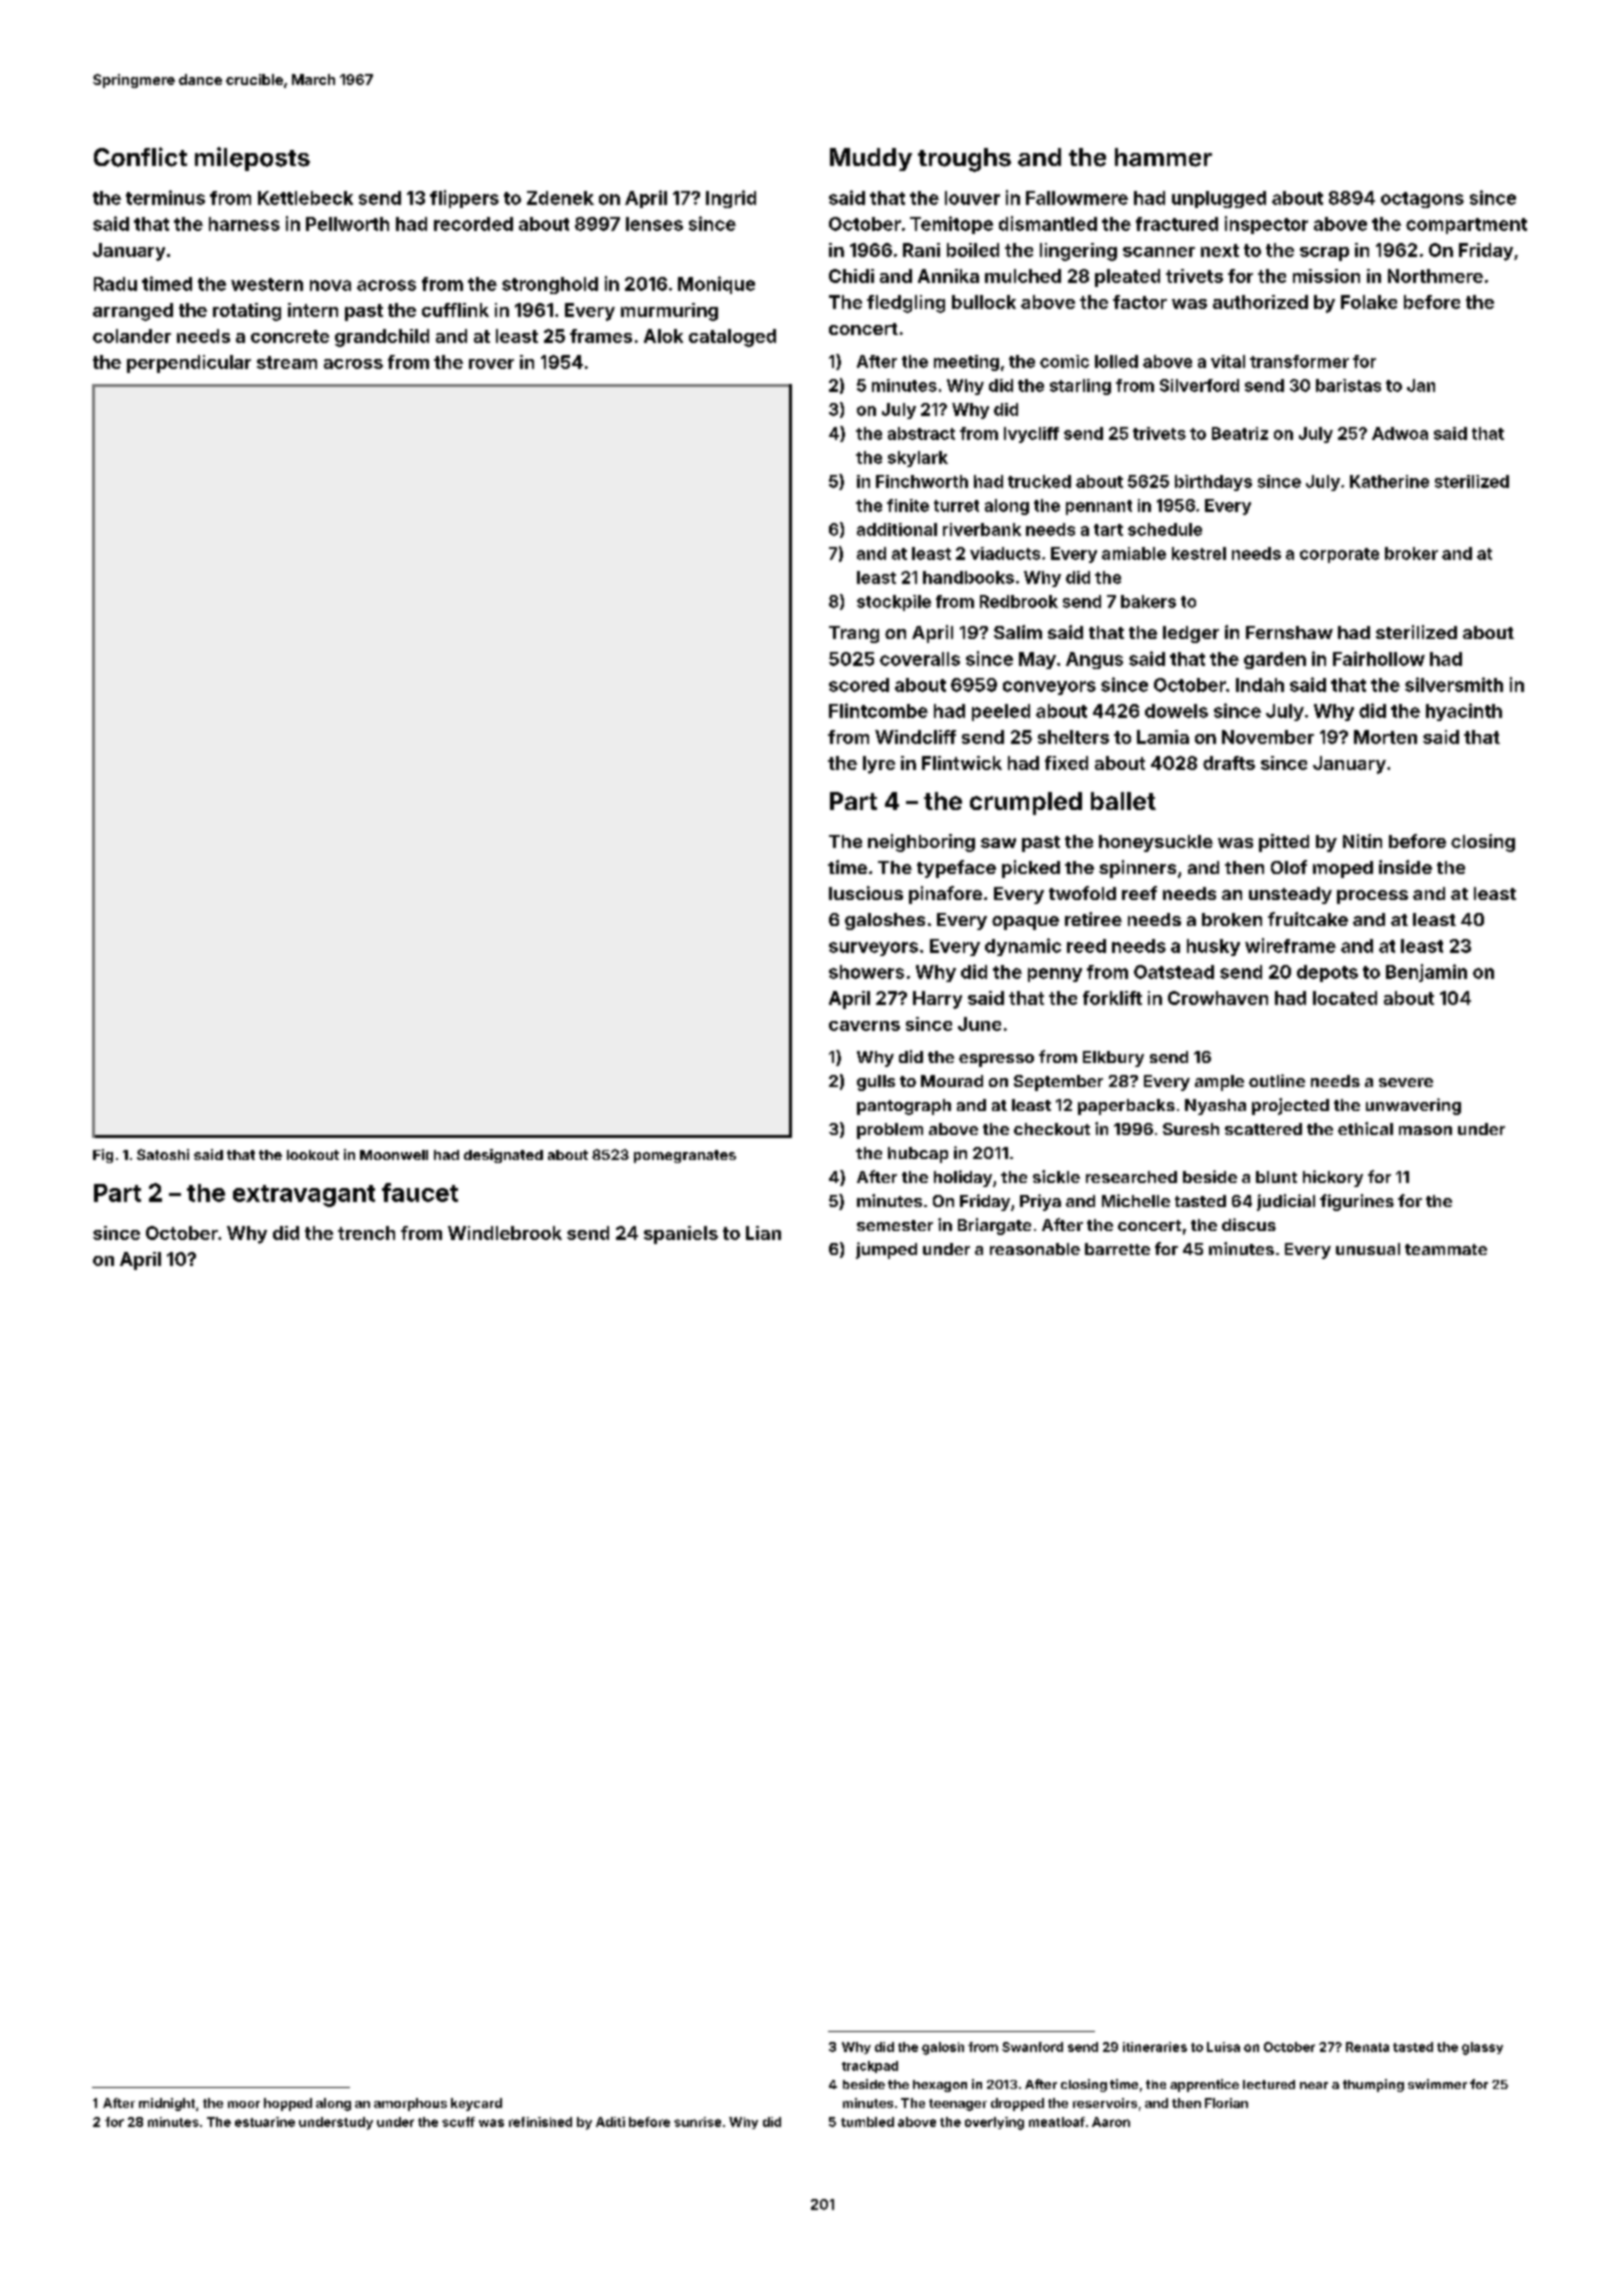 The height and width of the document is (2292, 1620). I want to click on Muddy, so click(871, 159).
